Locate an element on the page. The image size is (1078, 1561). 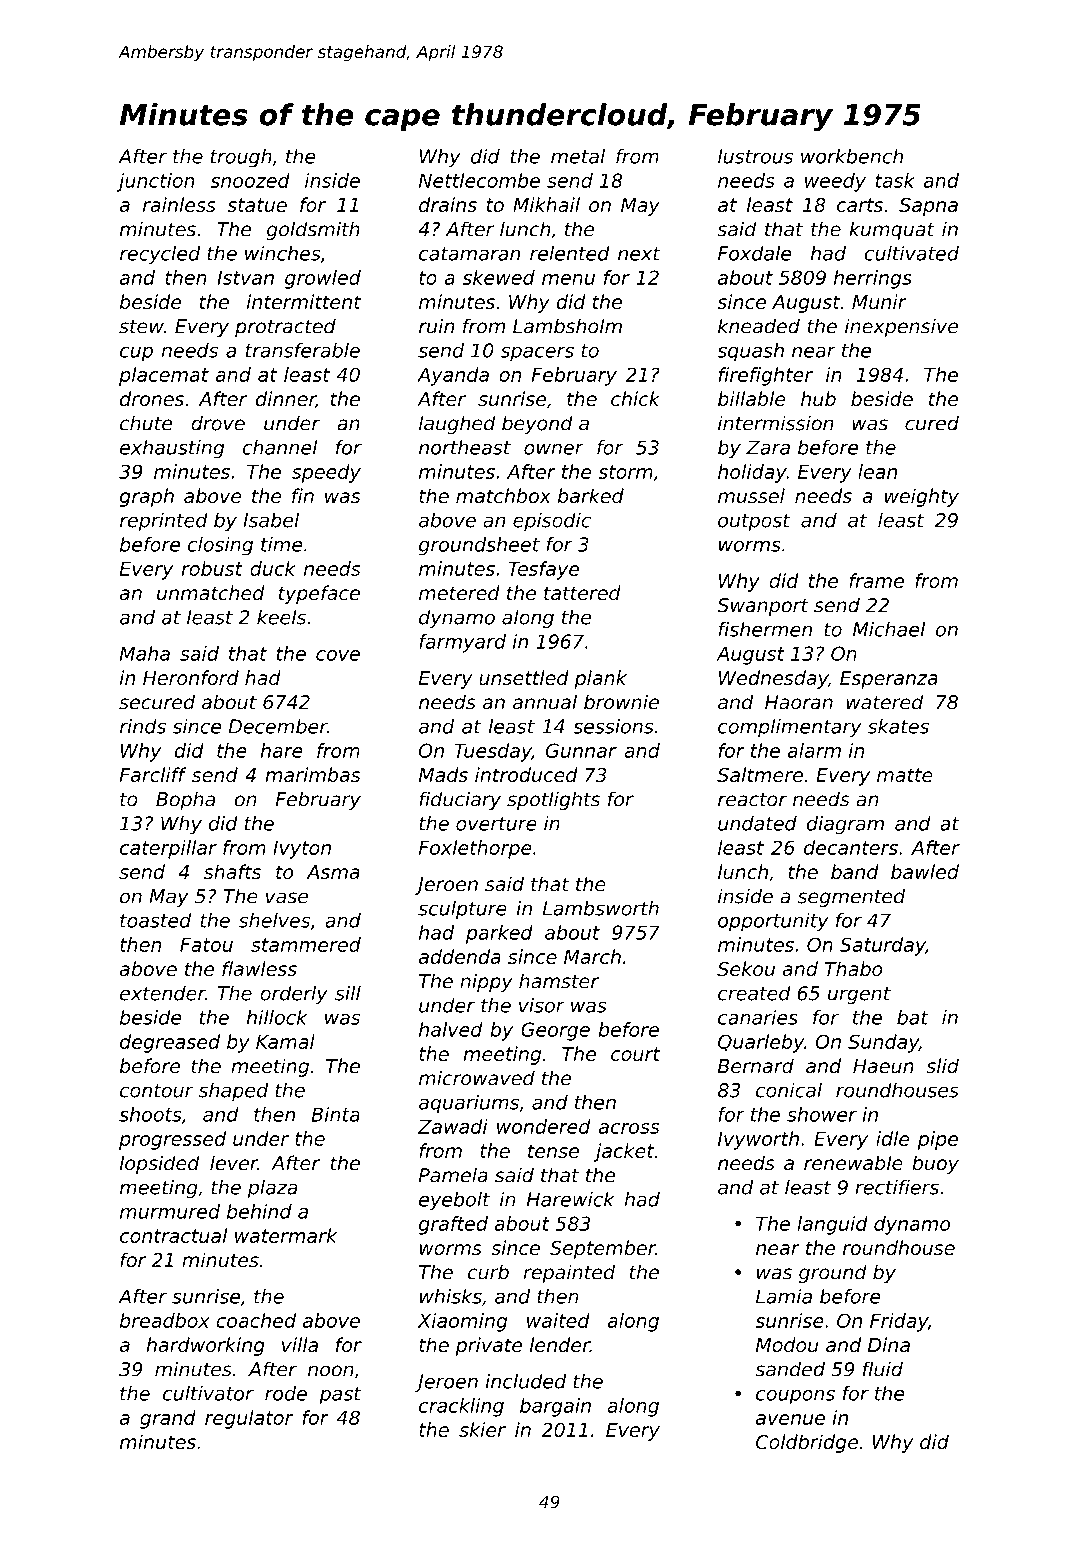
keels is located at coordinates (281, 617).
